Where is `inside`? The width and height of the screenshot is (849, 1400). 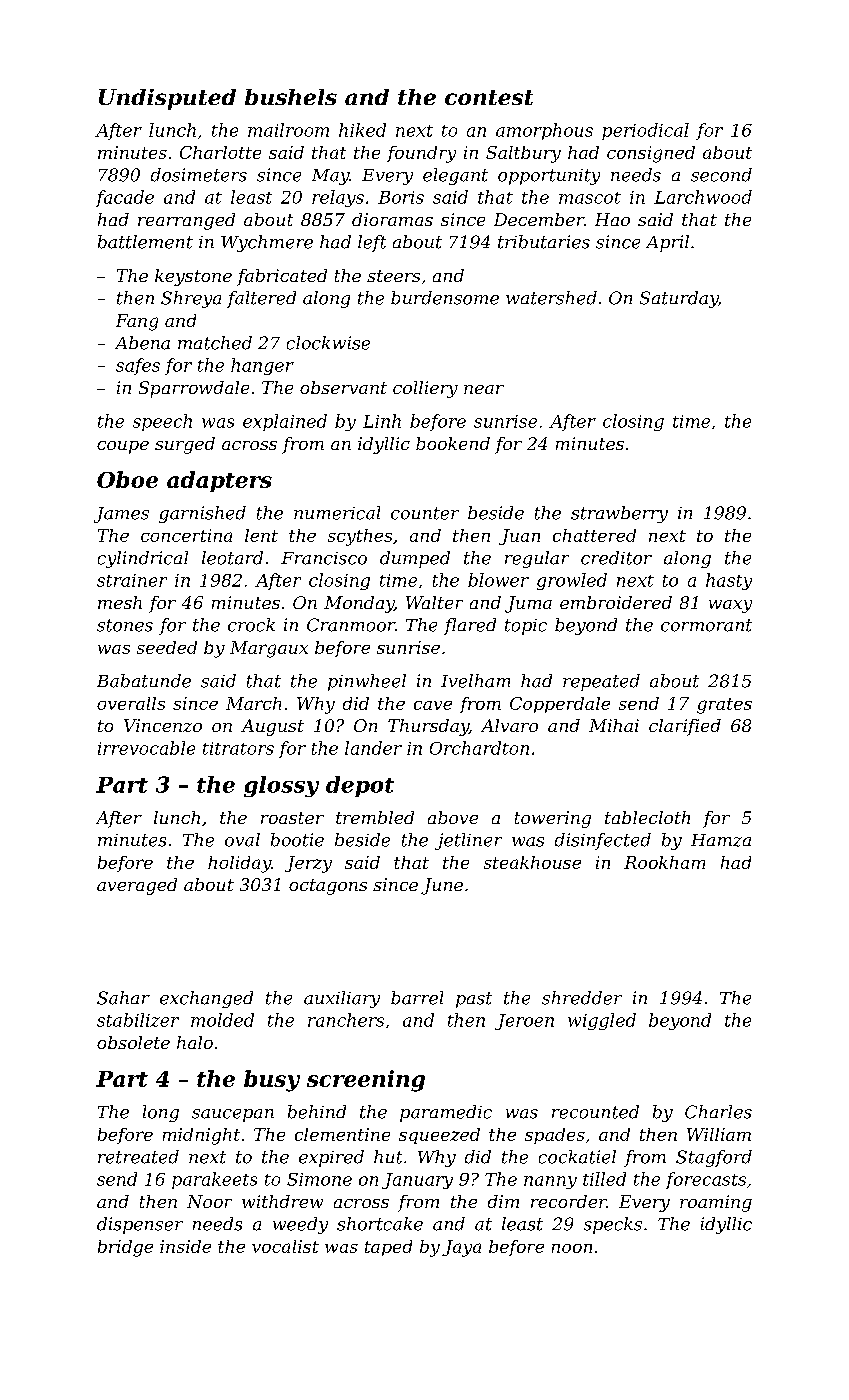
inside is located at coordinates (185, 1246).
